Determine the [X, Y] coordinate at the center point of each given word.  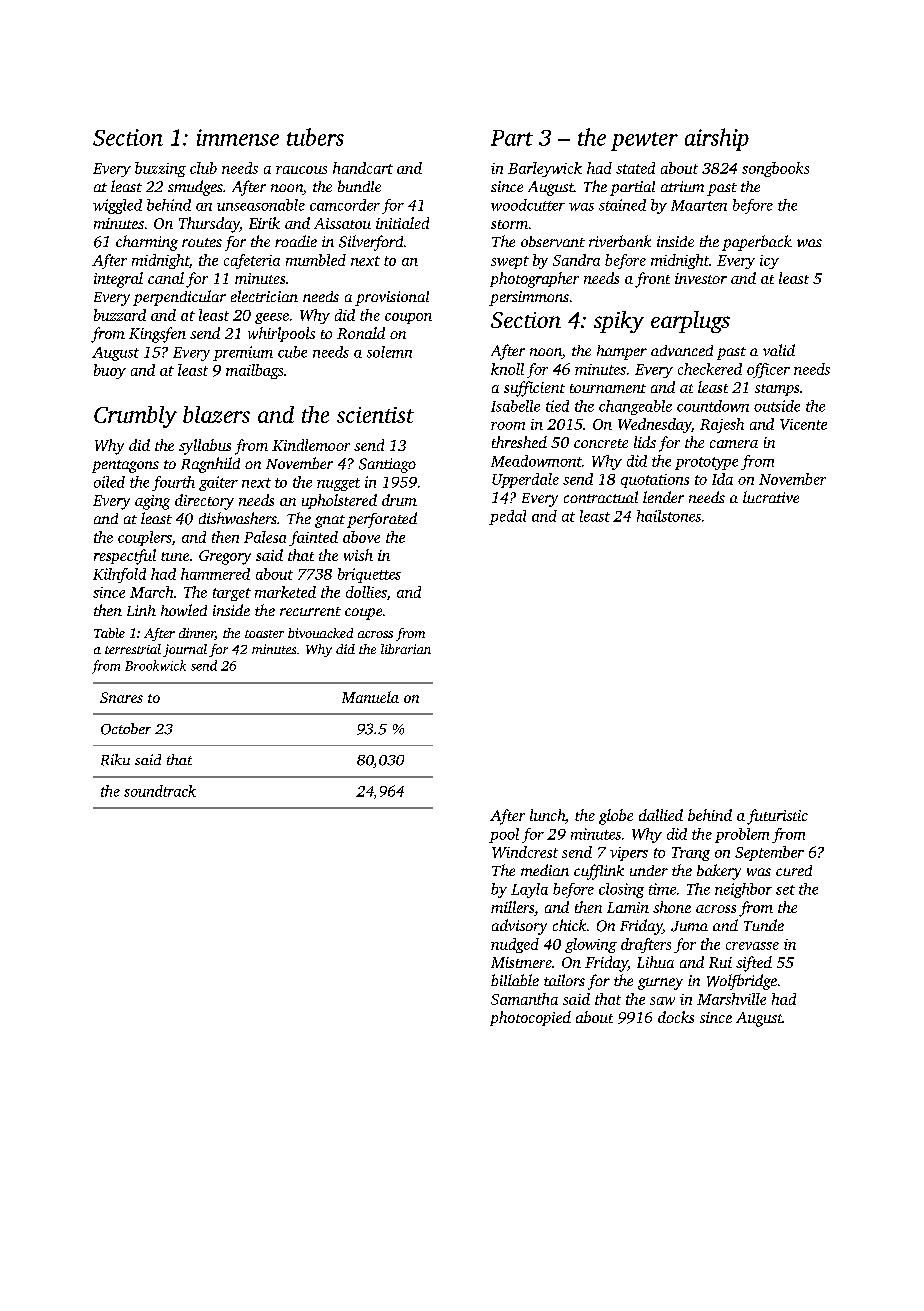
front [652, 280]
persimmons [529, 298]
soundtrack [160, 791]
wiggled [117, 206]
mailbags [254, 371]
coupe [363, 614]
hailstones [669, 516]
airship [717, 139]
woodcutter [528, 205]
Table [109, 633]
